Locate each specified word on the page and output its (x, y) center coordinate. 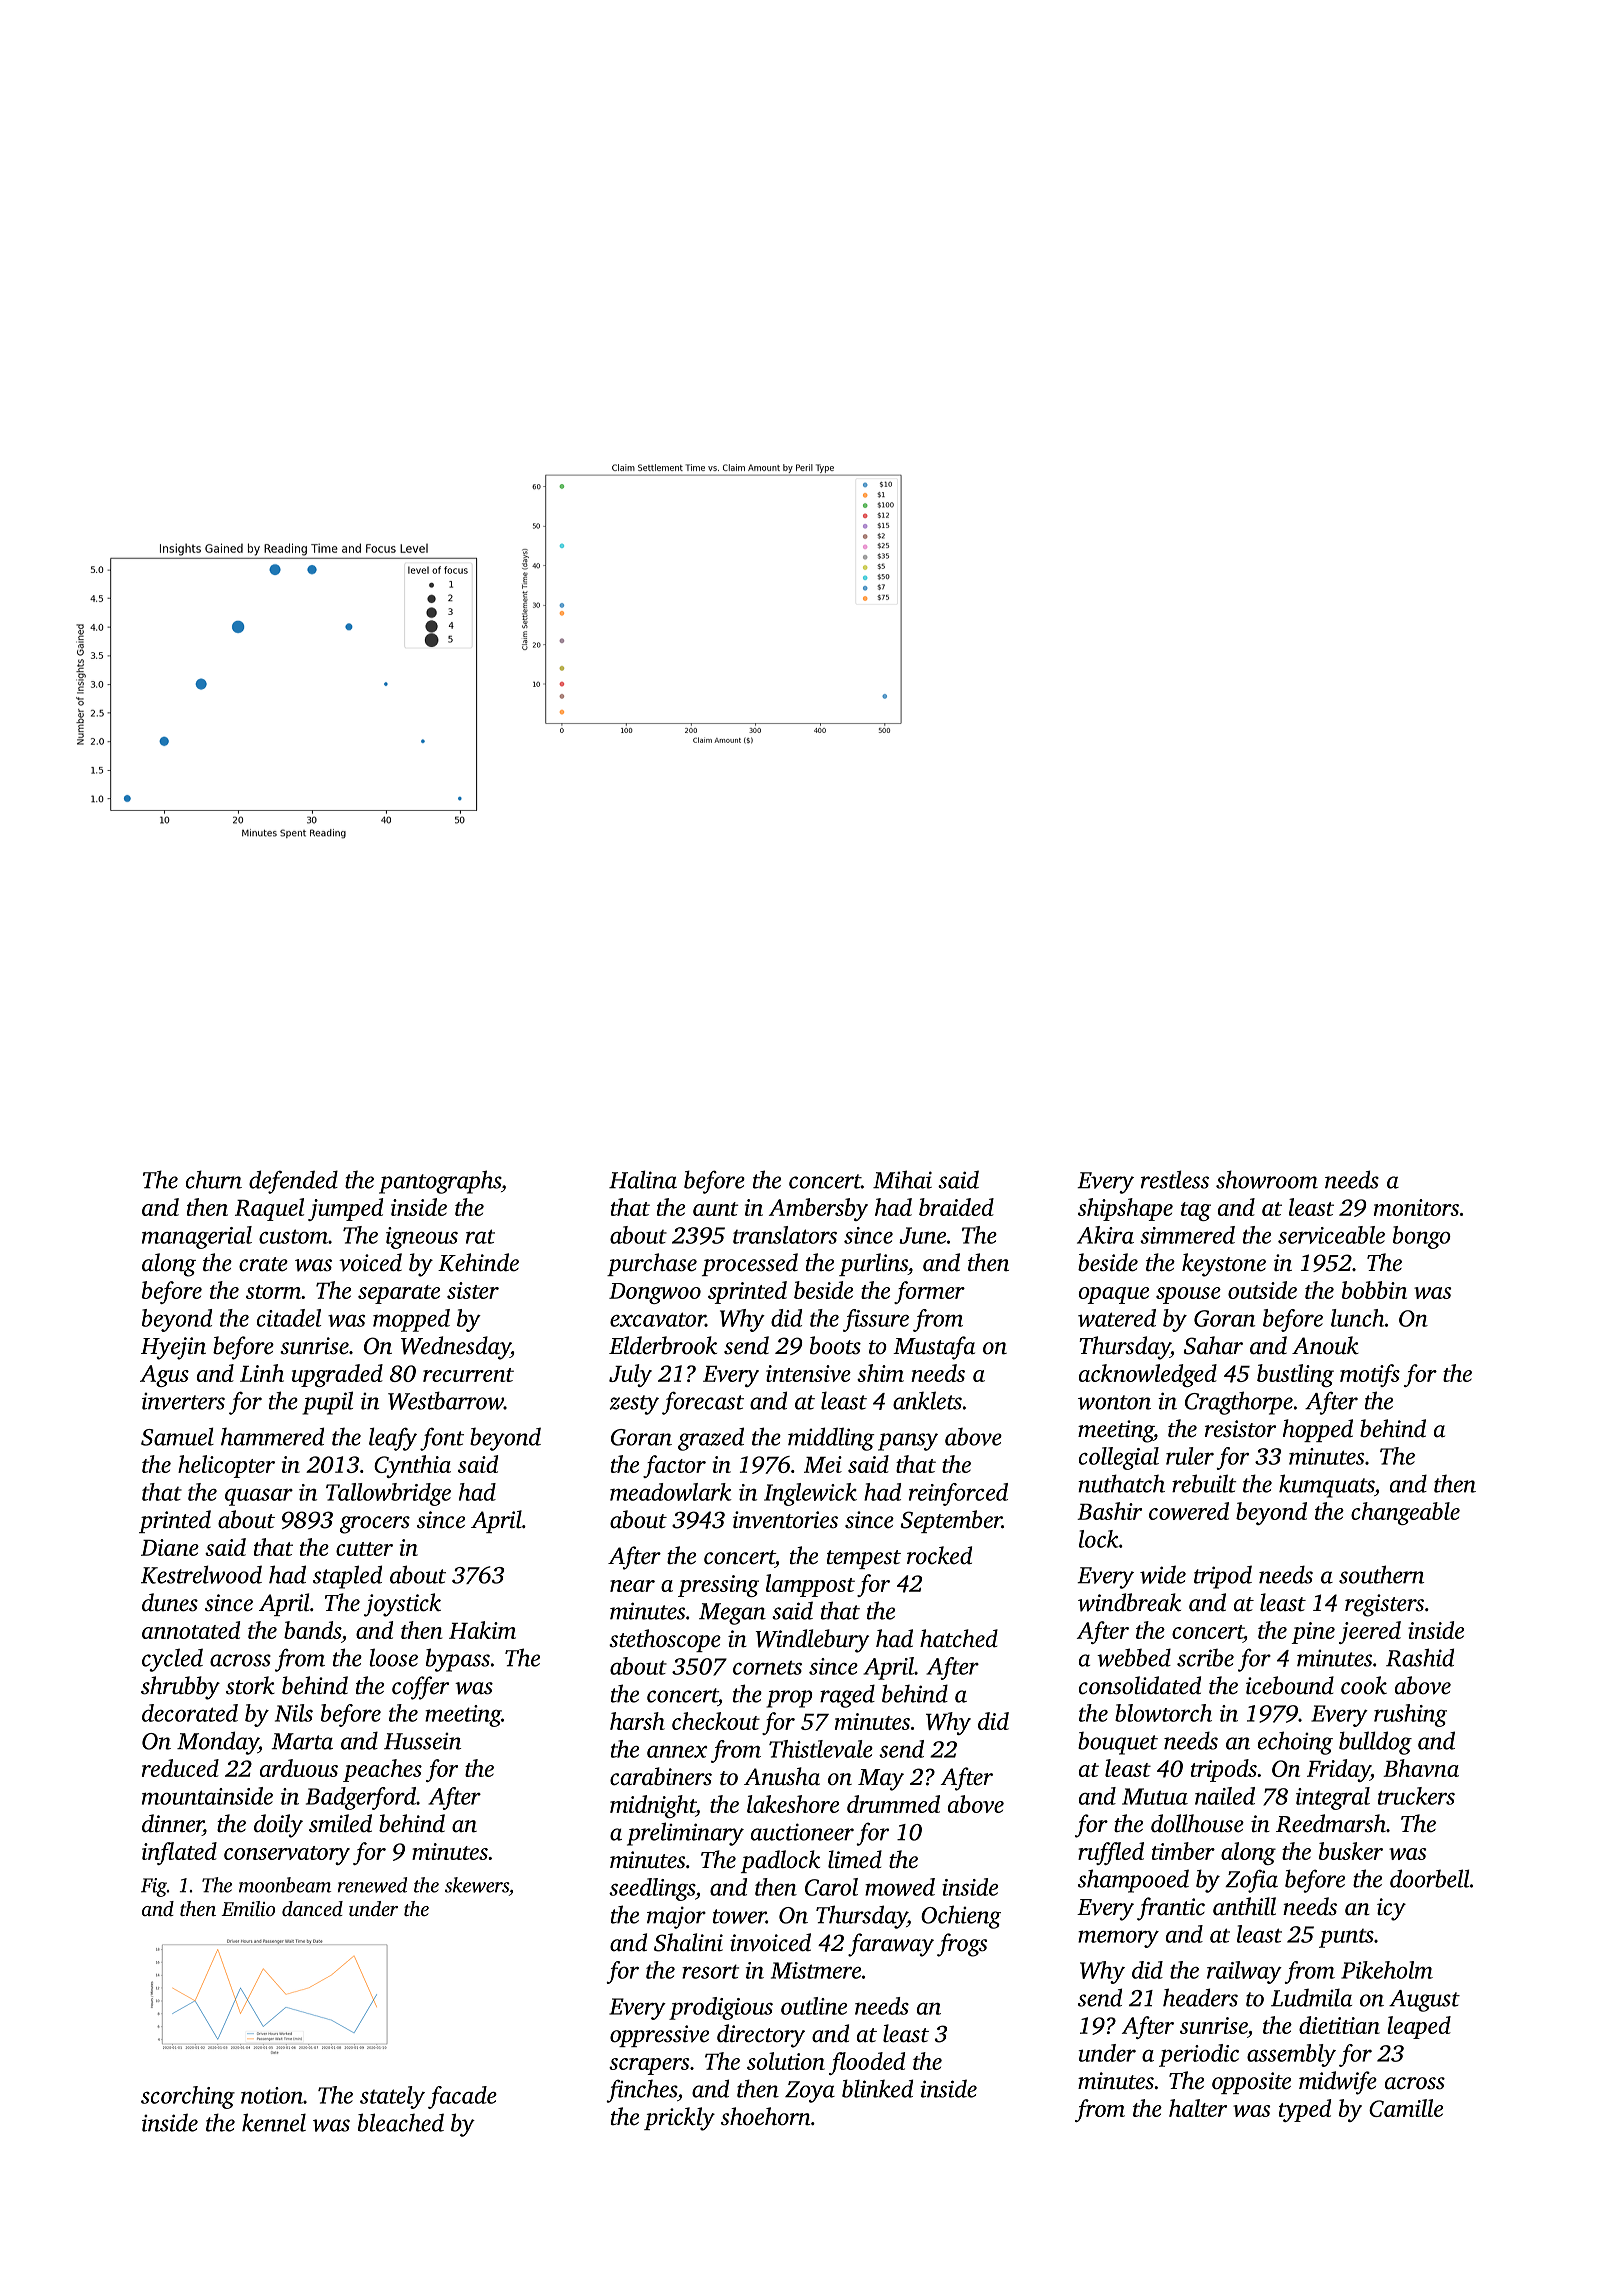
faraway (891, 1945)
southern (1381, 1574)
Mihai (902, 1179)
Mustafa (934, 1348)
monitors (1416, 1207)
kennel (274, 2122)
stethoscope (665, 1640)
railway (1244, 1972)
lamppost (810, 1585)
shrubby (180, 1688)
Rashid (1420, 1657)
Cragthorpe (1239, 1403)
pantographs (440, 1182)
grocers (375, 1525)
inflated (179, 1853)
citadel (289, 1318)
